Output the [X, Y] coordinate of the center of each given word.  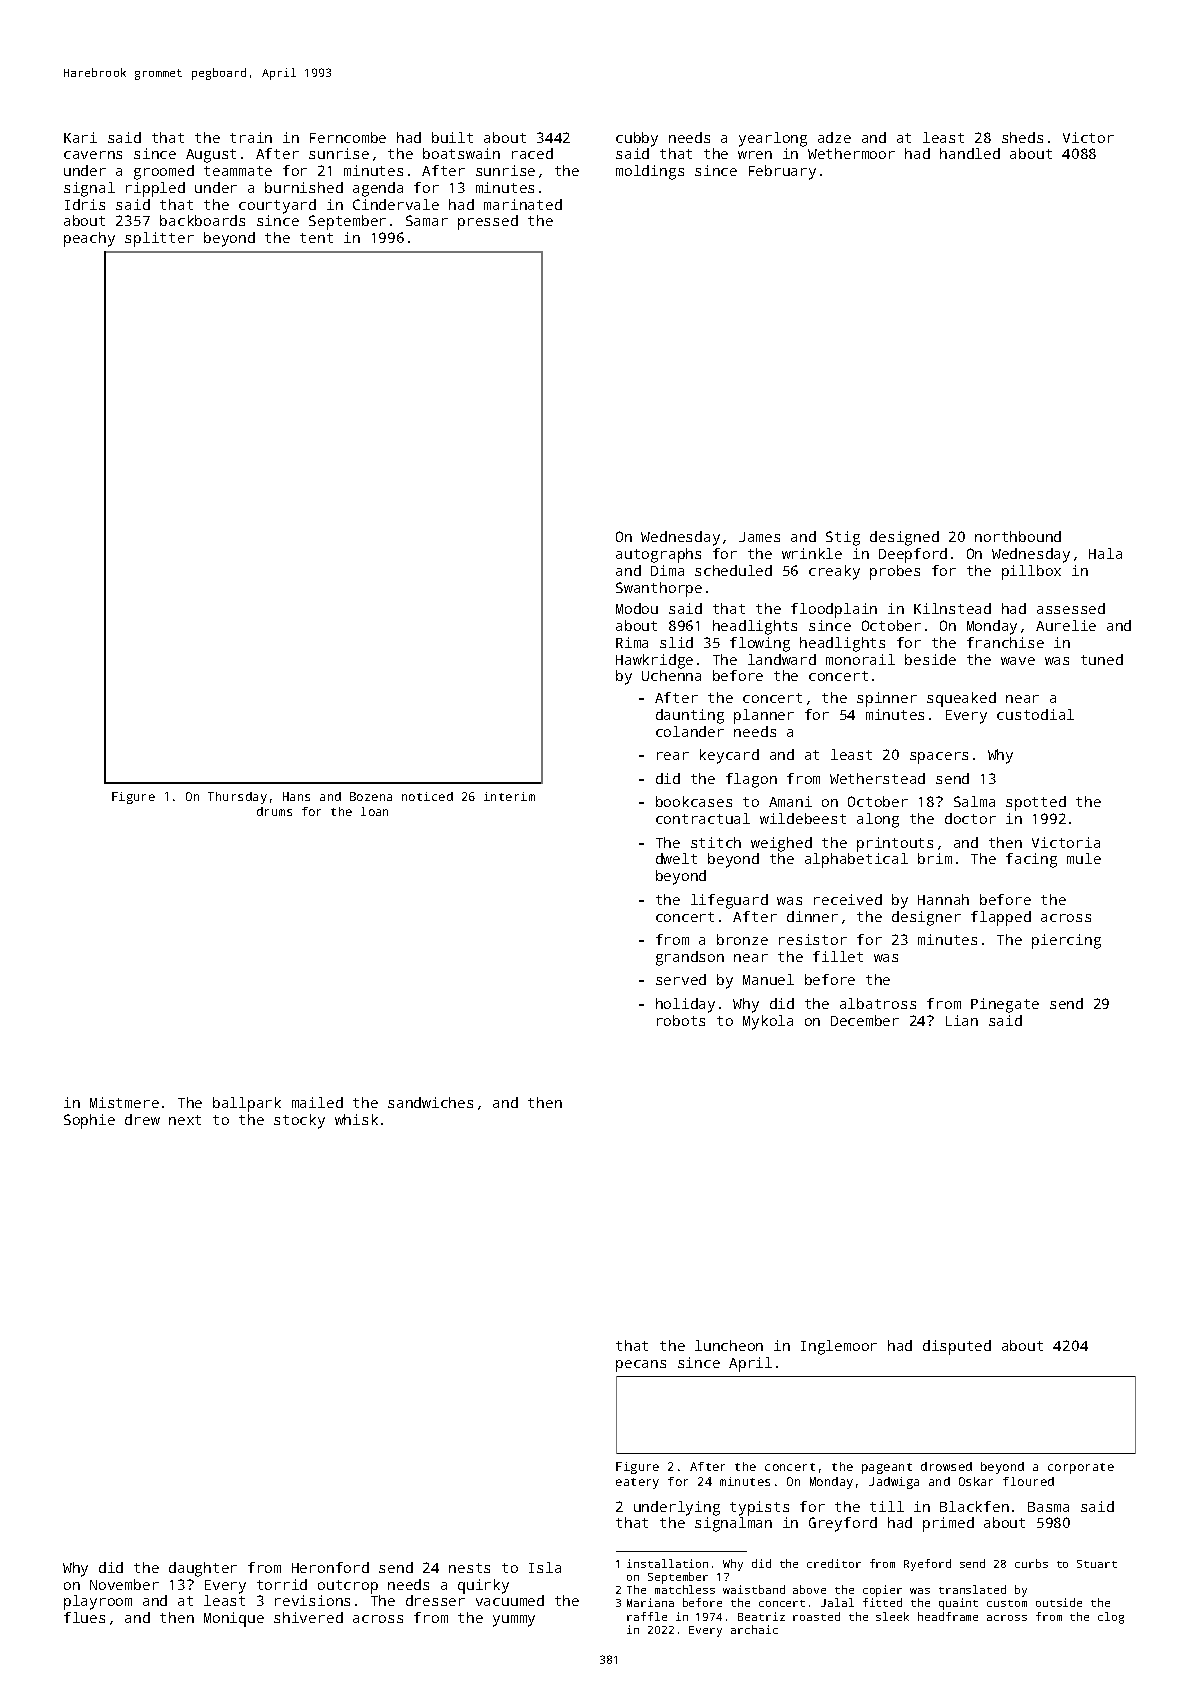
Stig [843, 538]
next [185, 1120]
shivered [308, 1617]
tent [316, 238]
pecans [641, 1366]
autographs [658, 555]
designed [904, 538]
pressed [488, 222]
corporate [1081, 1468]
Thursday [237, 798]
